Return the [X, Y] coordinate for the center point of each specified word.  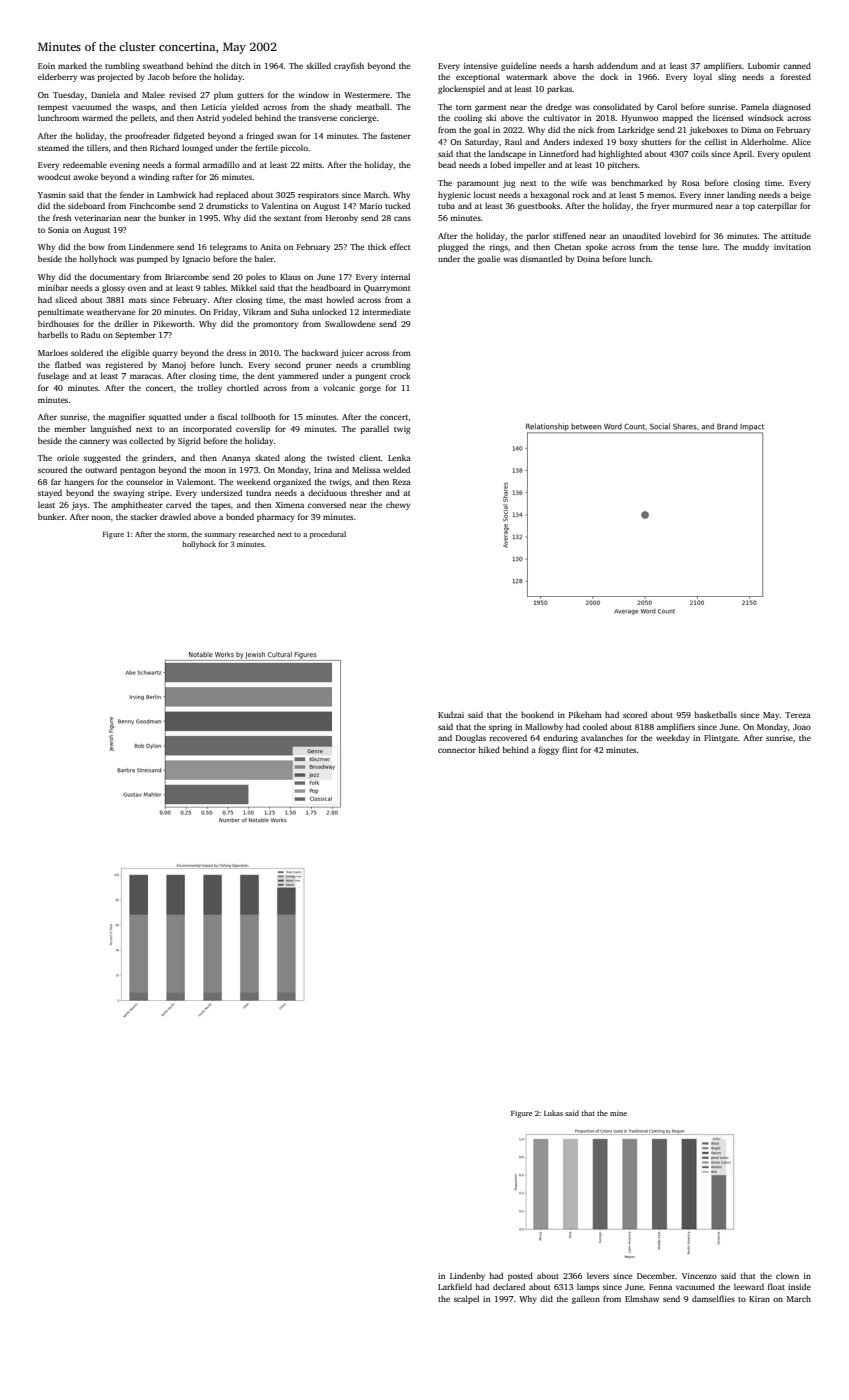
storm [177, 534]
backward [320, 352]
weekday [673, 738]
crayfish [349, 66]
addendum [617, 65]
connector [457, 750]
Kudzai [451, 714]
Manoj [174, 366]
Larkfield [455, 1286]
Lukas [553, 1113]
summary [220, 536]
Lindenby [467, 1276]
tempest [53, 108]
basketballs [716, 714]
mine [618, 1113]
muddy [756, 247]
